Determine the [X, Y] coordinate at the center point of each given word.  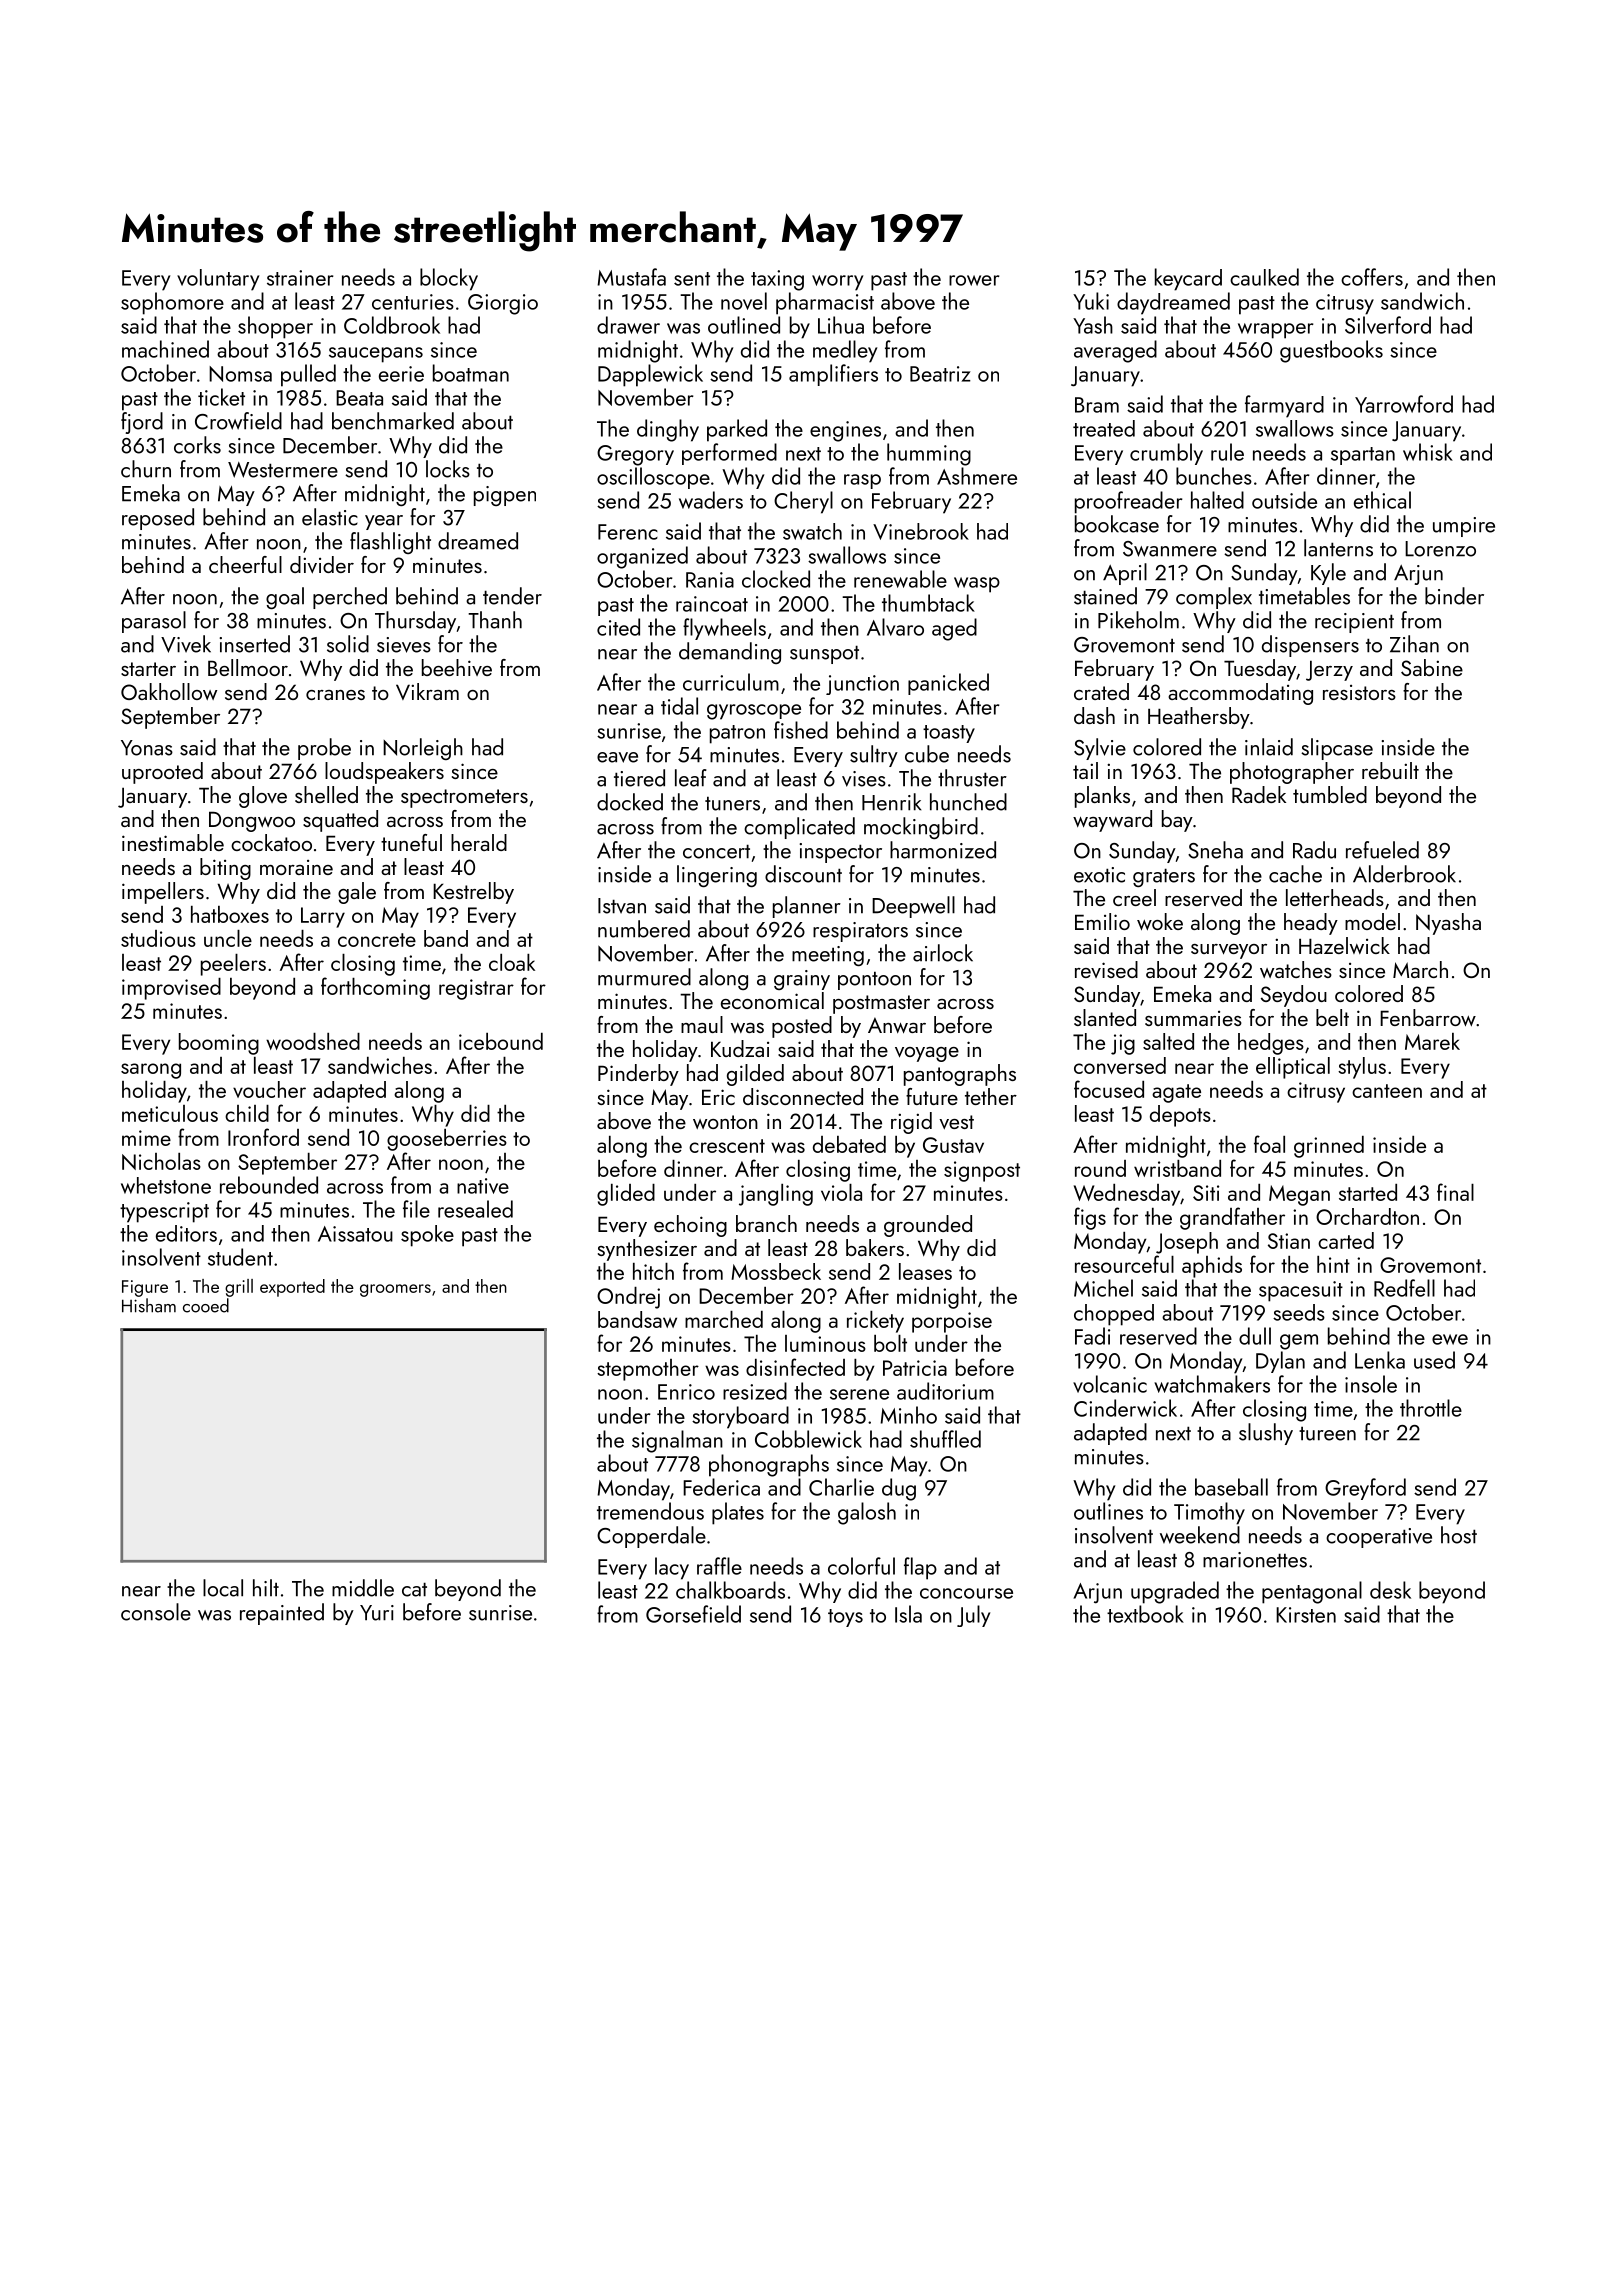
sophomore [172, 303]
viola [841, 1192]
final [1455, 1192]
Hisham [149, 1305]
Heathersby [1199, 718]
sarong [151, 1071]
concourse [966, 1593]
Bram [1097, 405]
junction [862, 685]
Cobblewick [808, 1439]
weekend [1200, 1535]
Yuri [377, 1613]
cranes [335, 695]
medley [845, 351]
